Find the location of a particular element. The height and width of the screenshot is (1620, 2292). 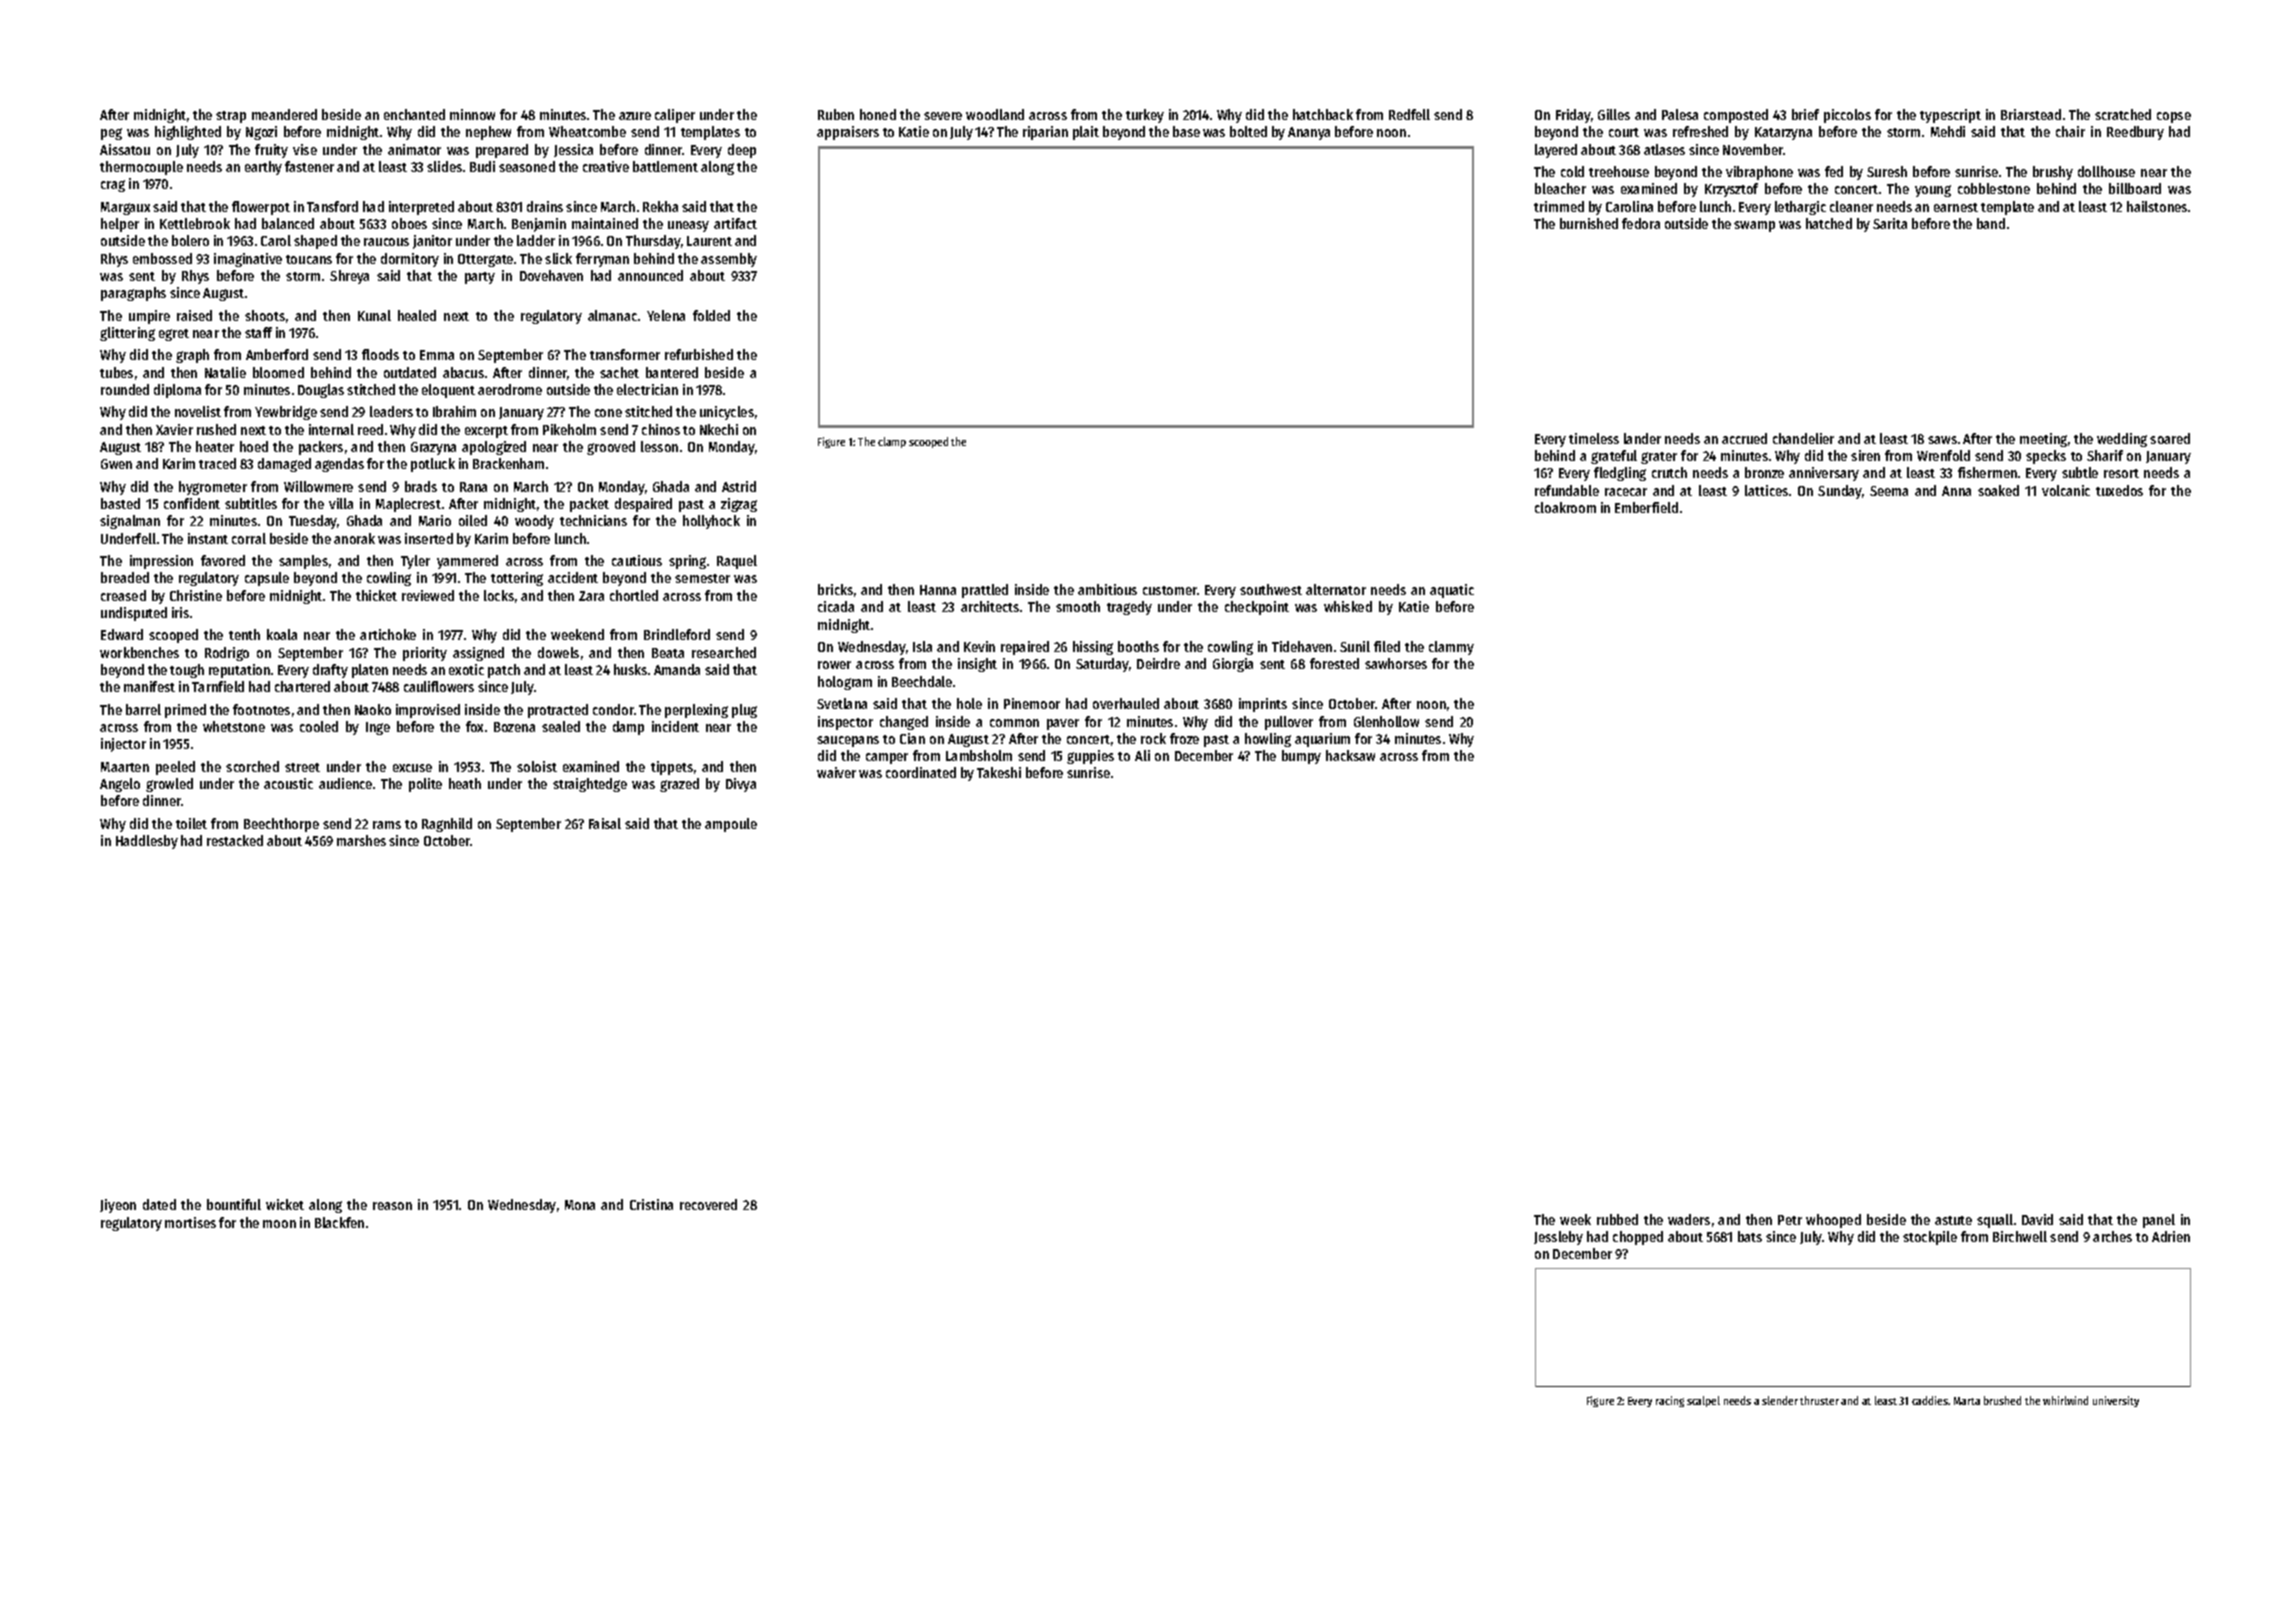

whooped is located at coordinates (1833, 1221).
